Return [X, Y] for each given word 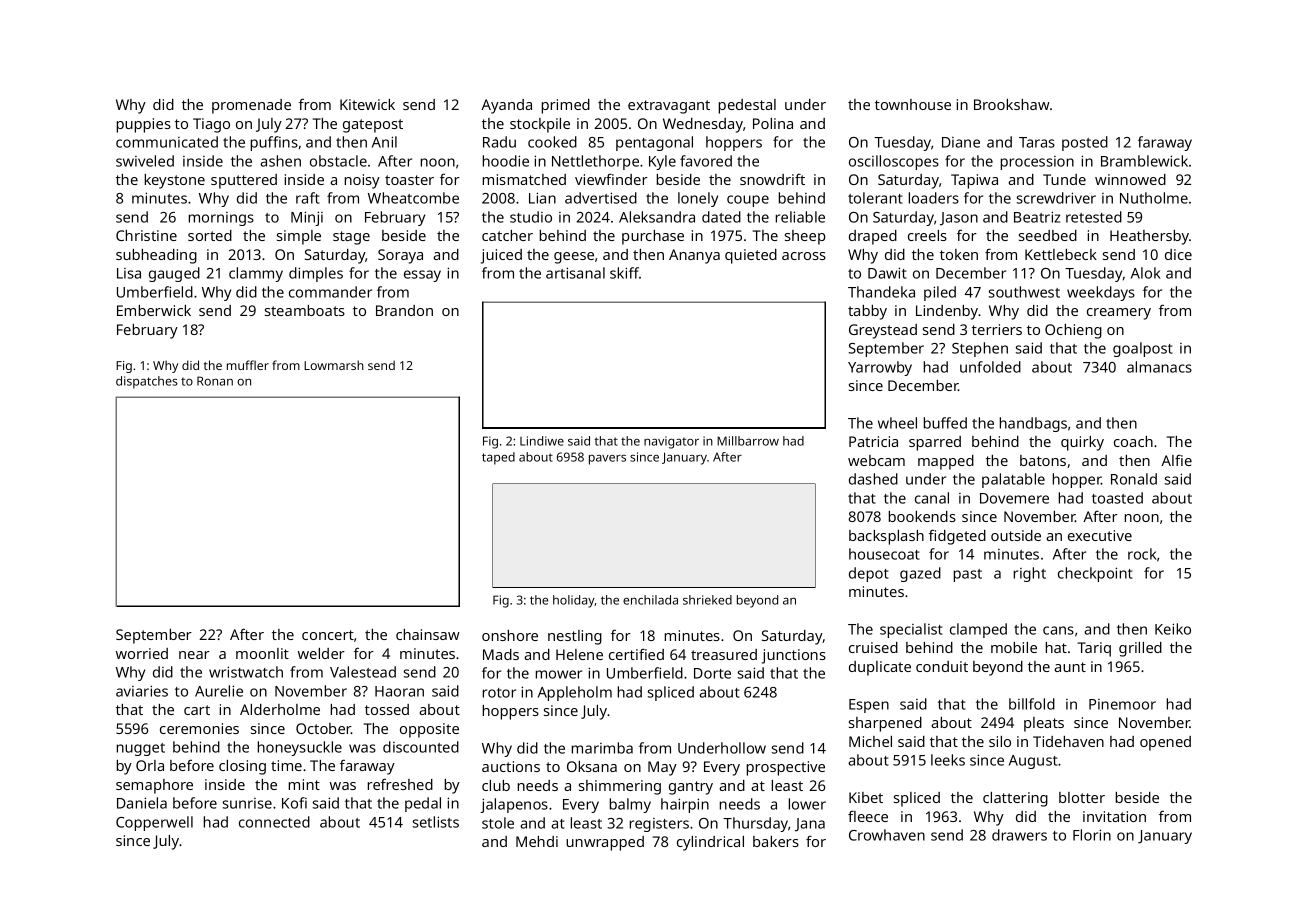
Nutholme [1154, 198]
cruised [873, 647]
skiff [624, 273]
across [804, 256]
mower [559, 674]
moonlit [262, 653]
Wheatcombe [413, 198]
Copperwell [154, 823]
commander [330, 292]
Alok [1146, 273]
